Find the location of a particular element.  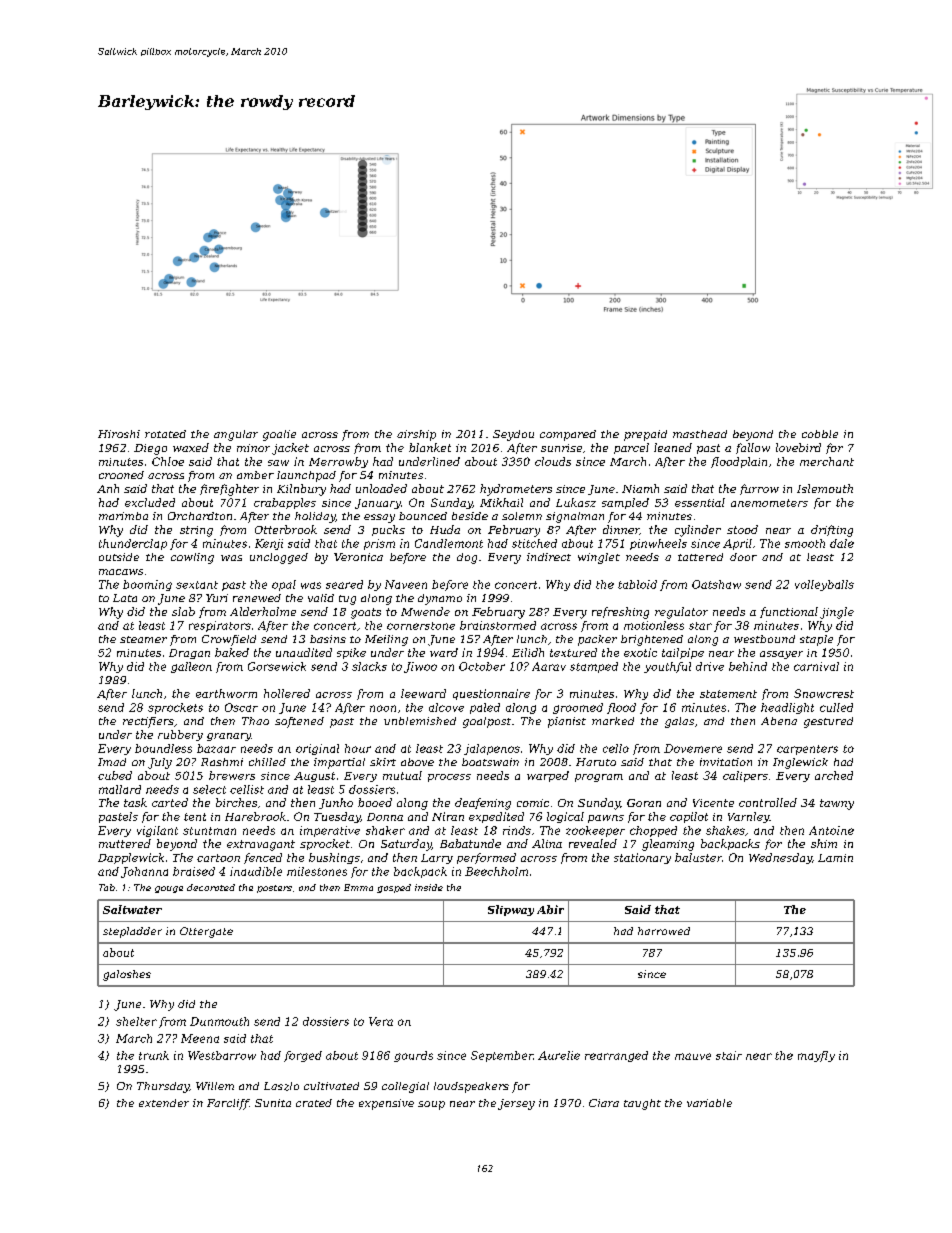

Huda is located at coordinates (445, 529).
